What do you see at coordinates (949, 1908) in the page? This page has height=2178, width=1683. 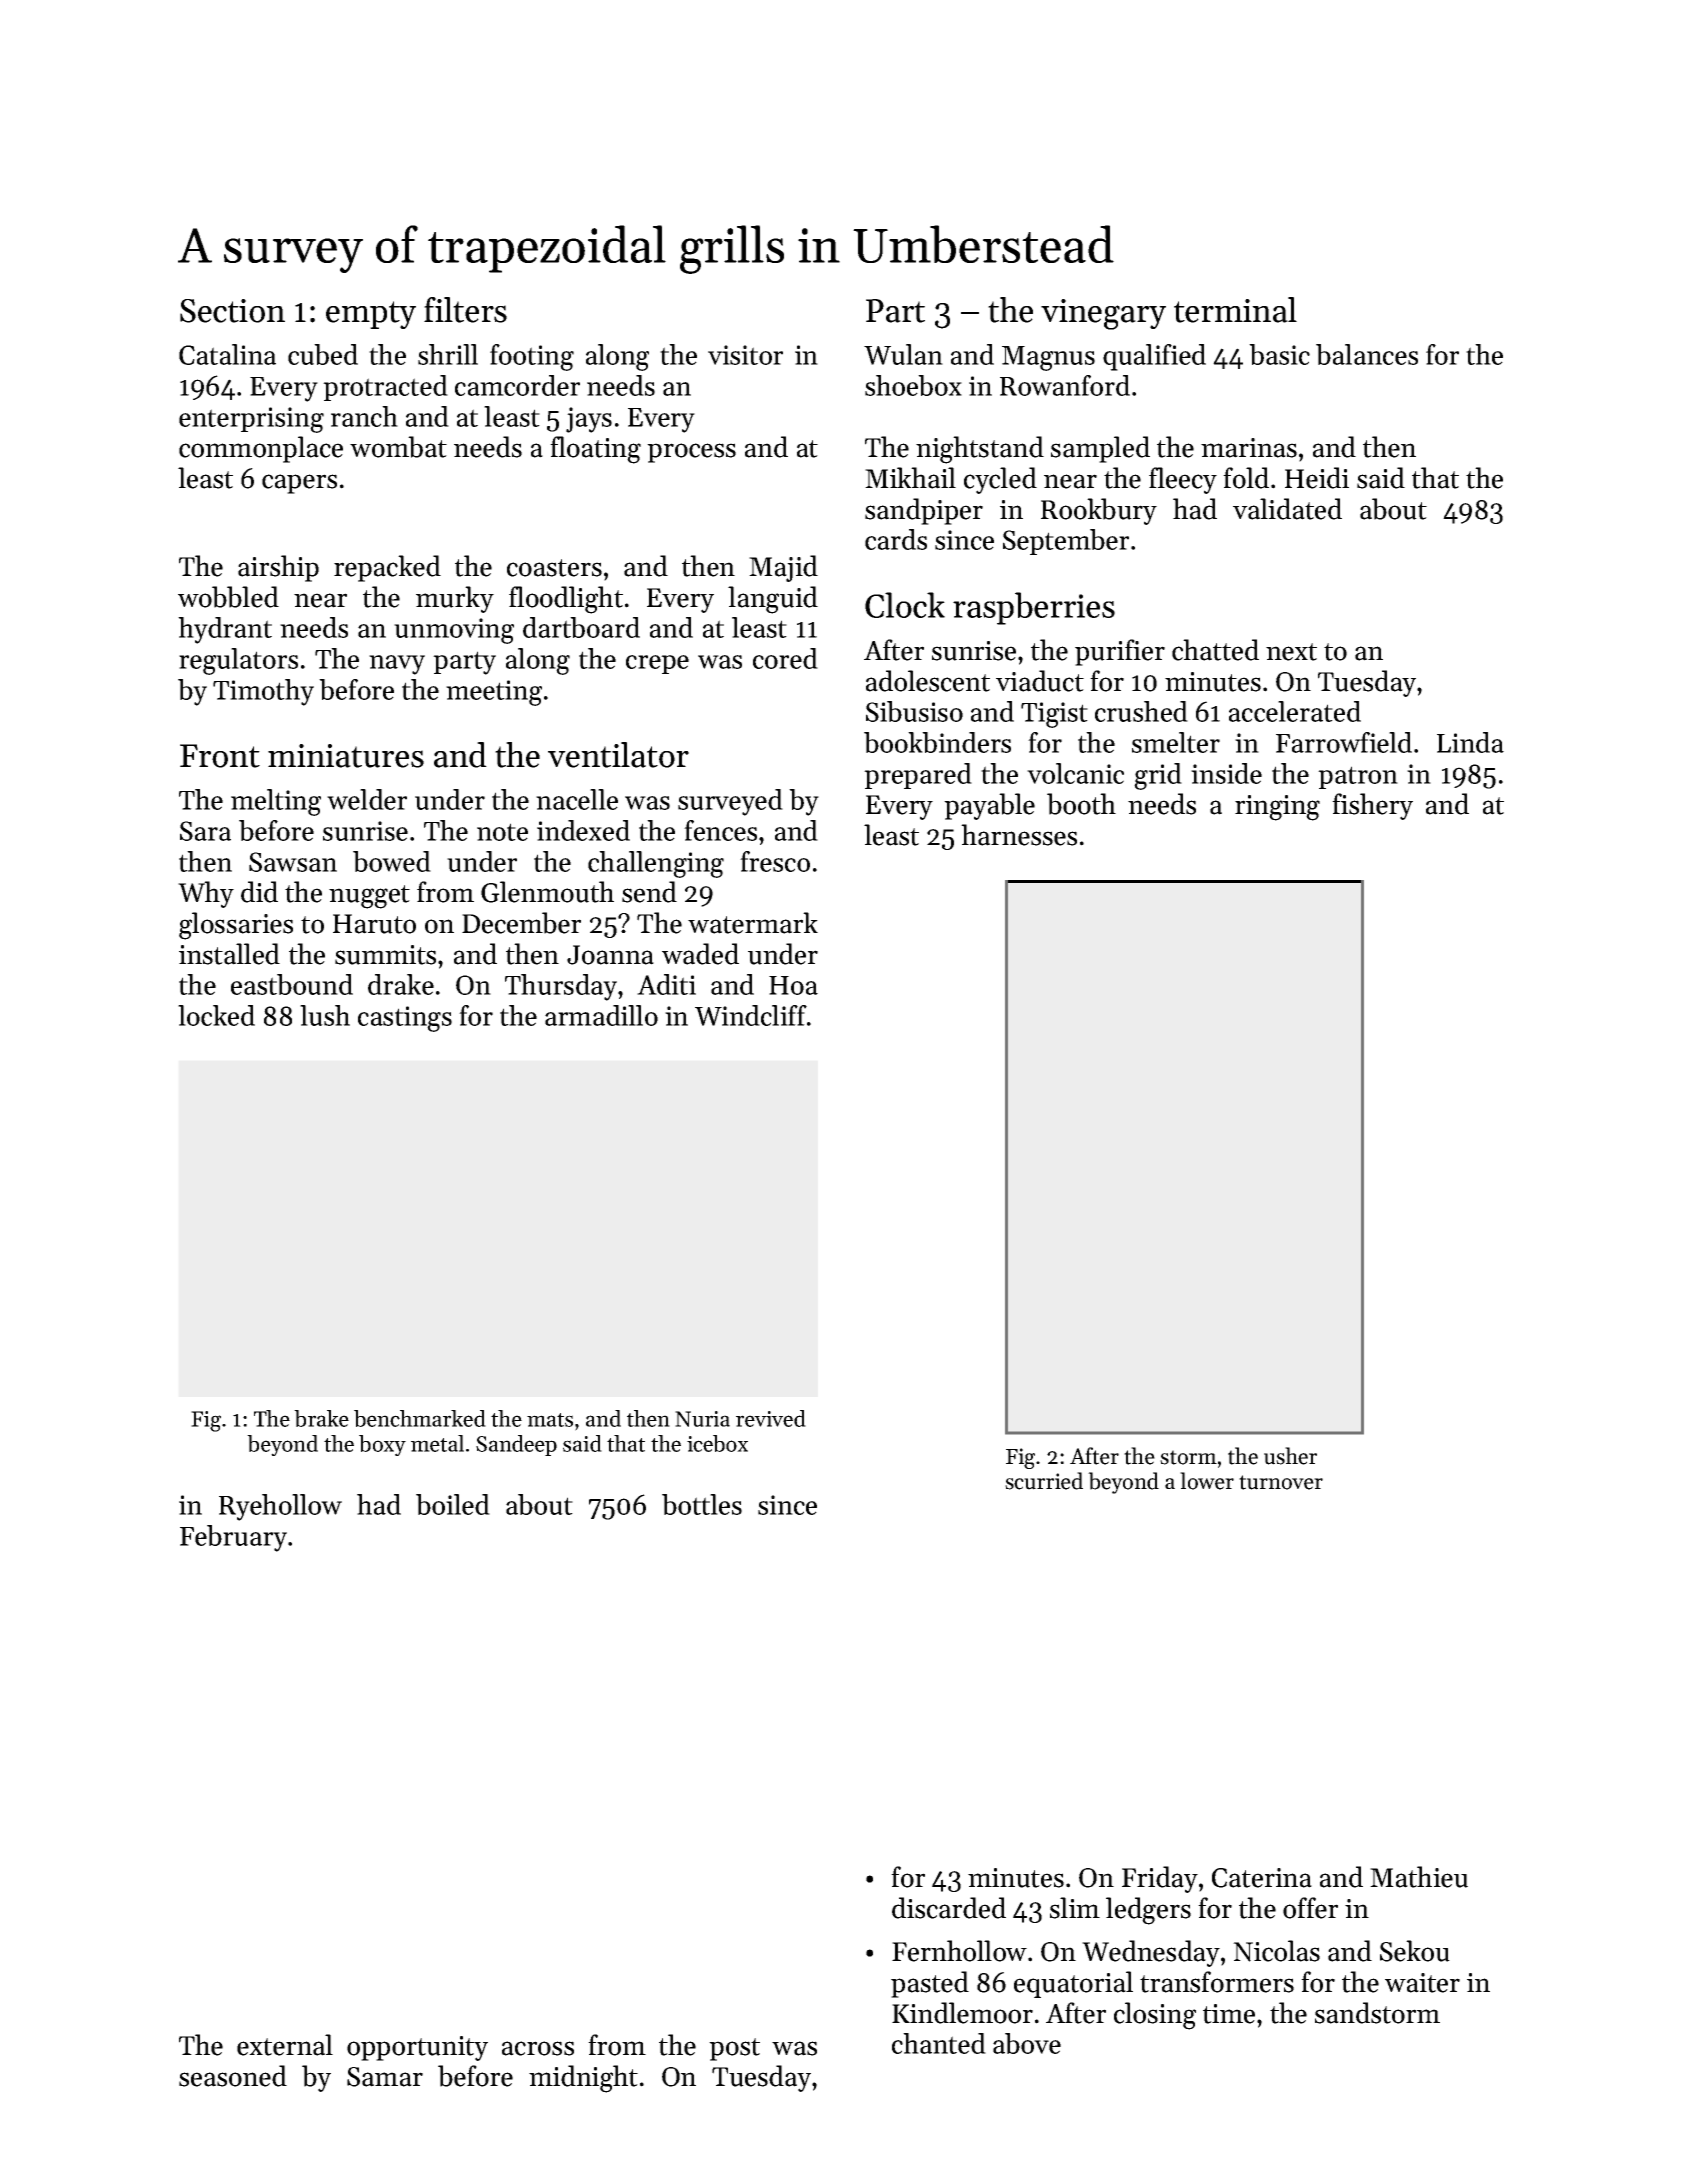 I see `discarded` at bounding box center [949, 1908].
